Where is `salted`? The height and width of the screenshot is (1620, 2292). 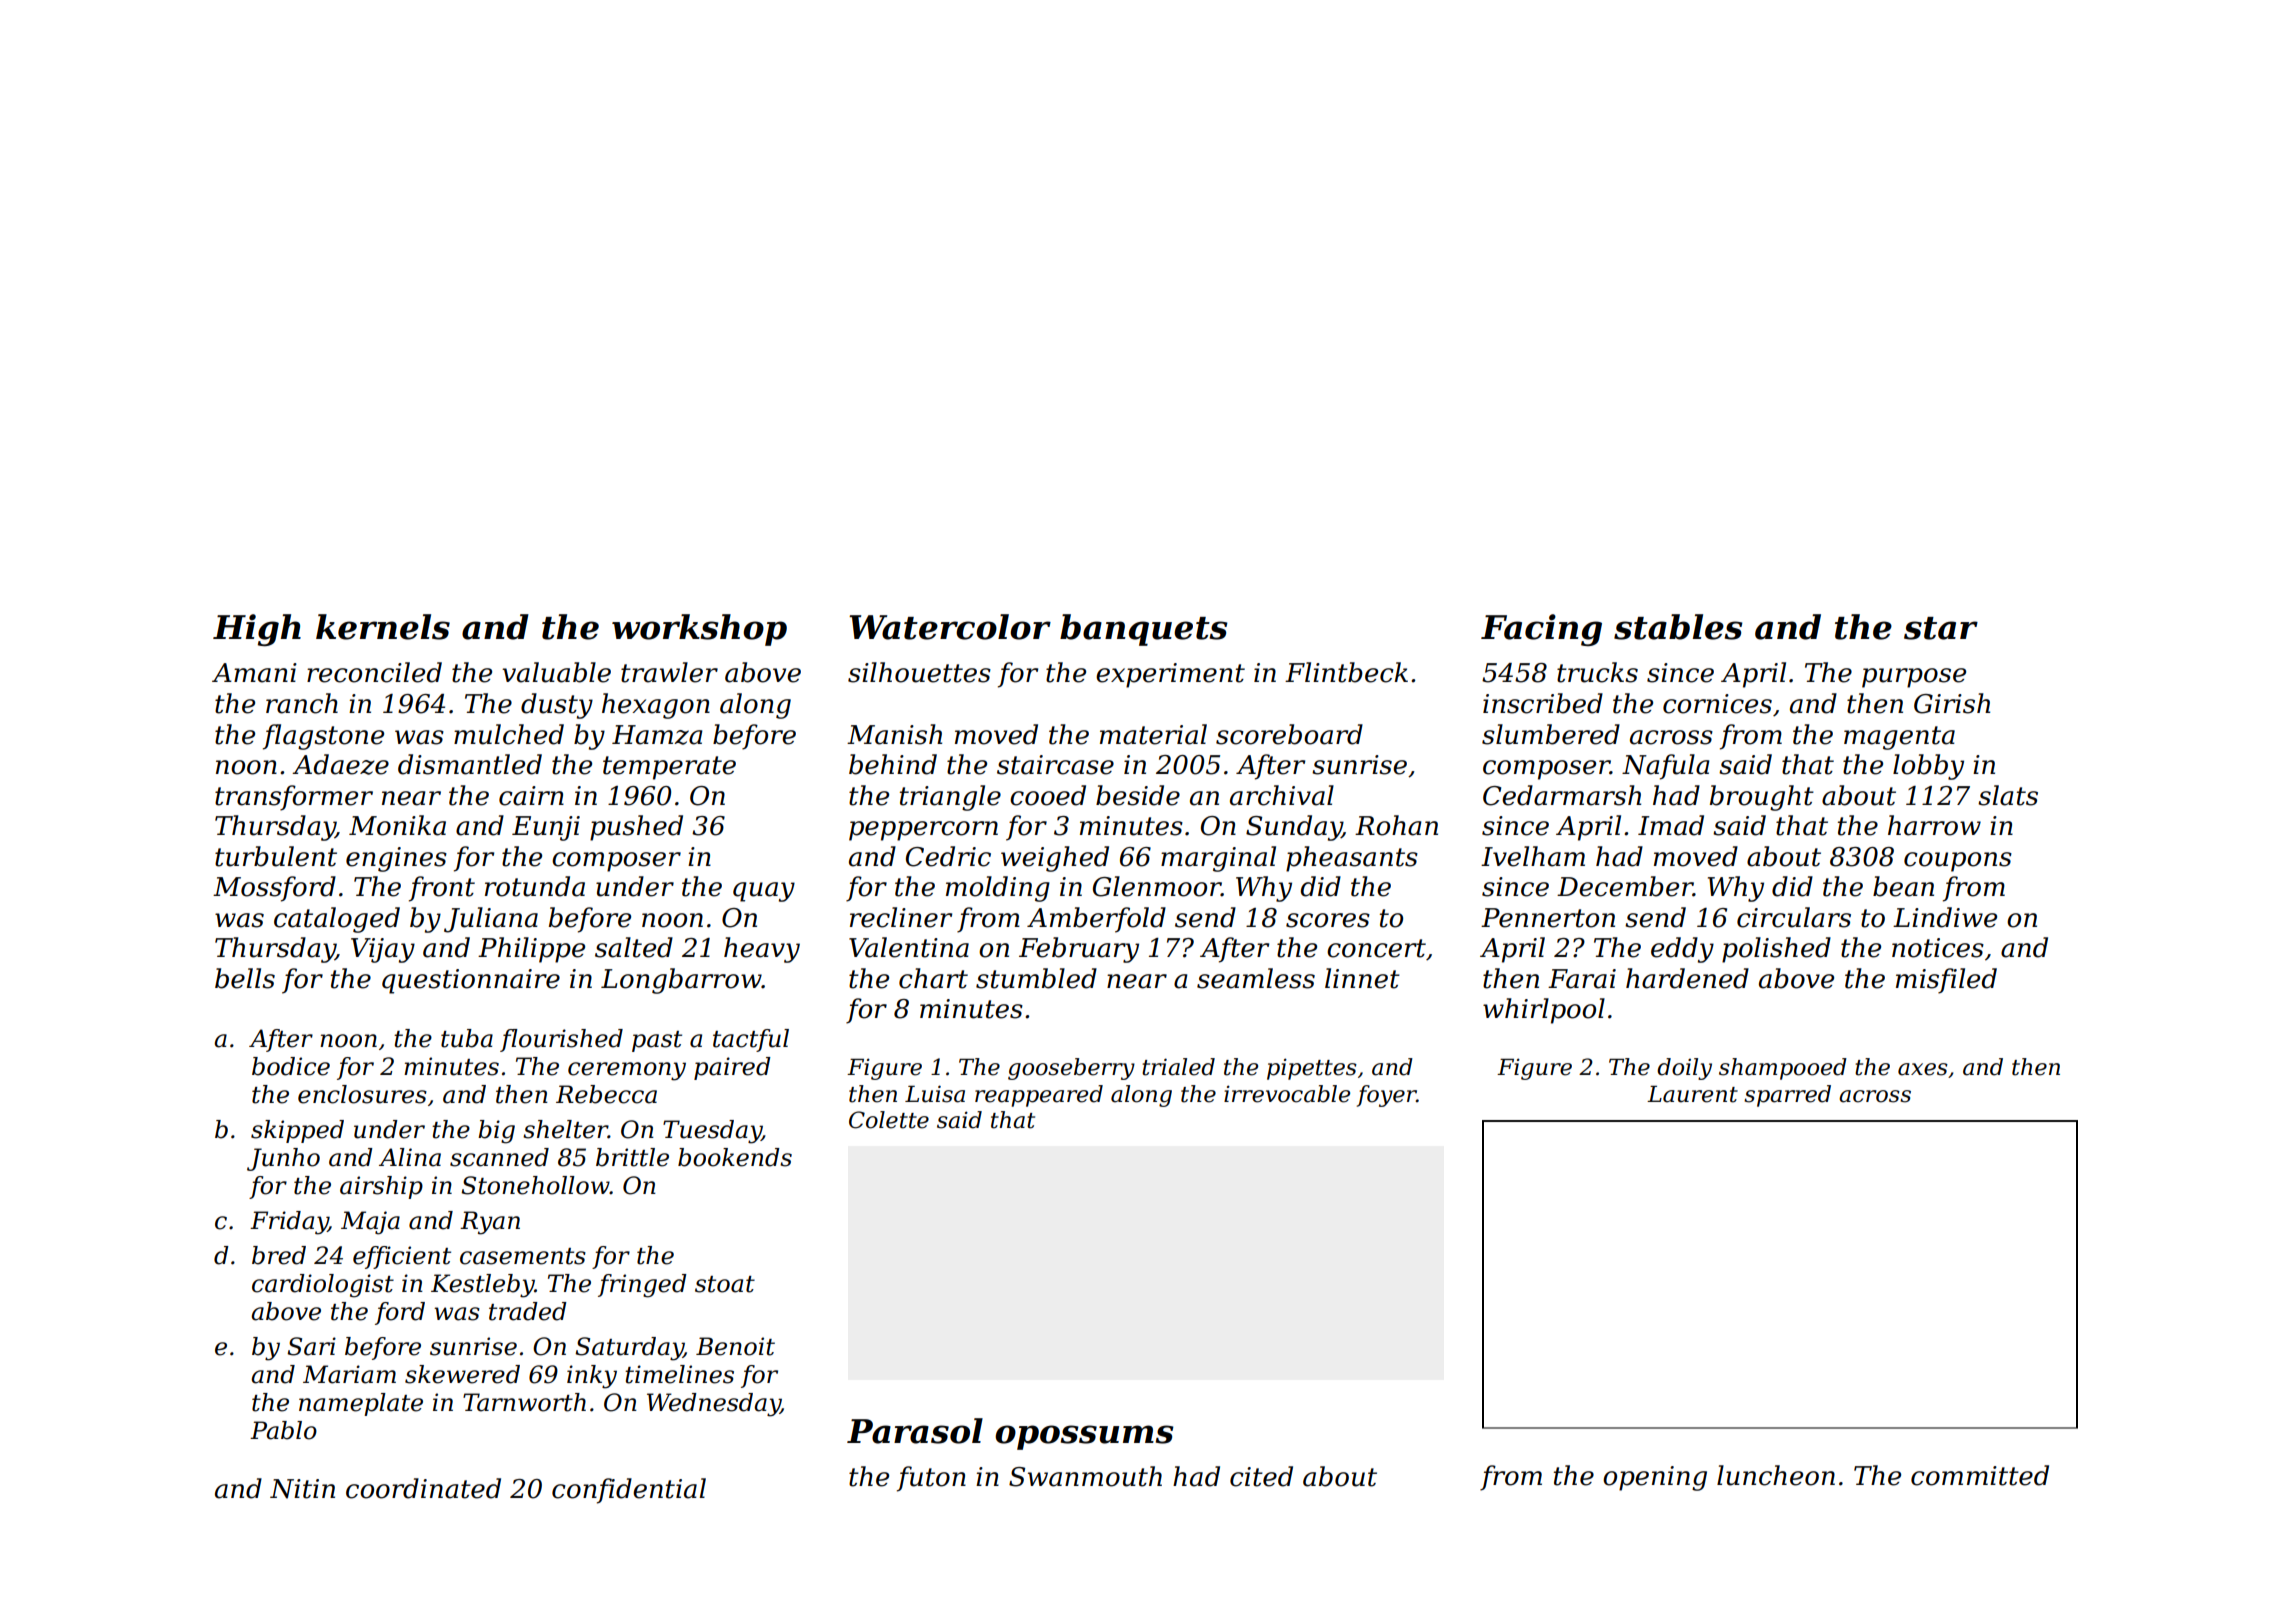 salted is located at coordinates (634, 947).
